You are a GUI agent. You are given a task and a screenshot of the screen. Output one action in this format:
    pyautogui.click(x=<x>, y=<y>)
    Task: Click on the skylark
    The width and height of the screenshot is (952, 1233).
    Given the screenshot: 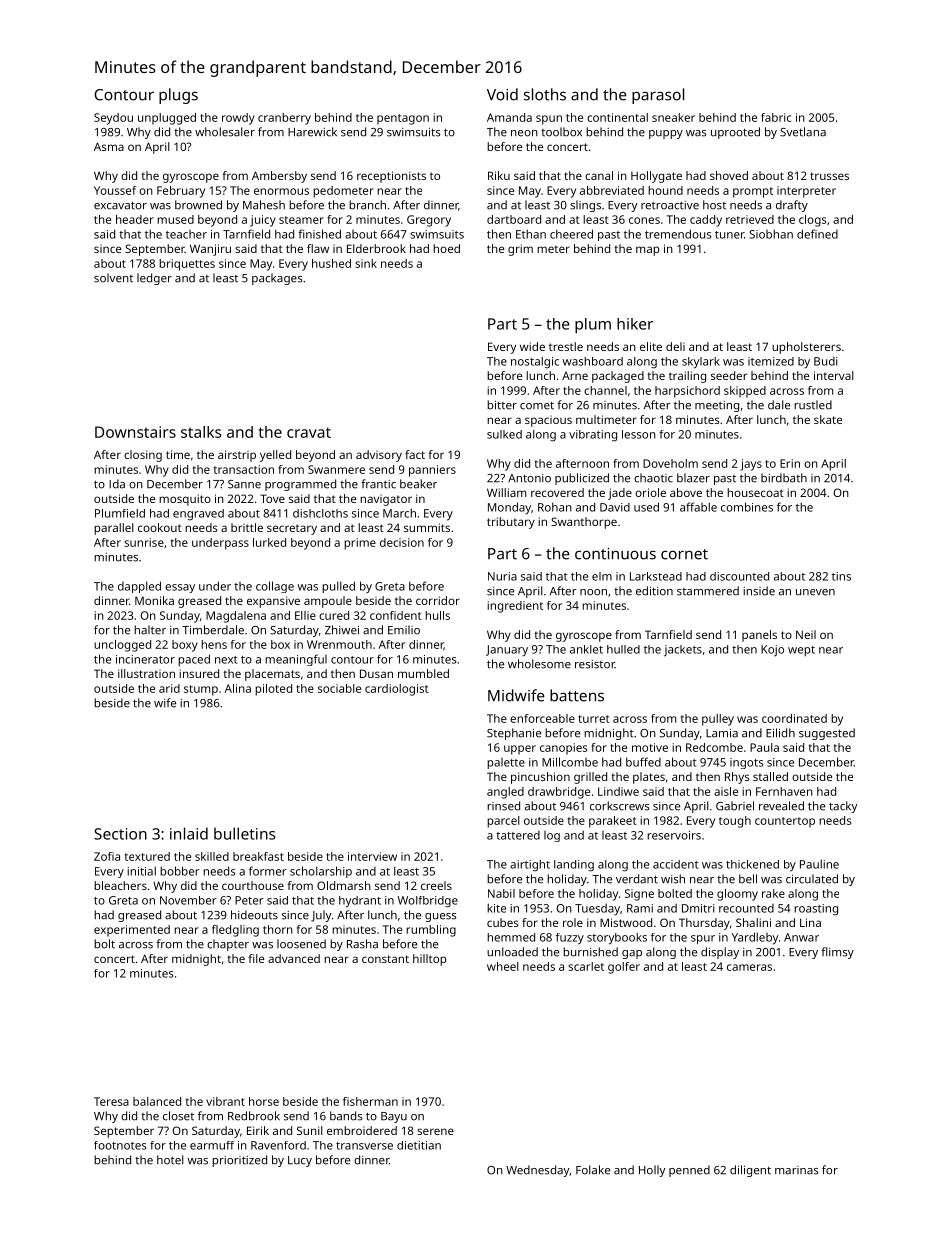 What is the action you would take?
    pyautogui.click(x=701, y=363)
